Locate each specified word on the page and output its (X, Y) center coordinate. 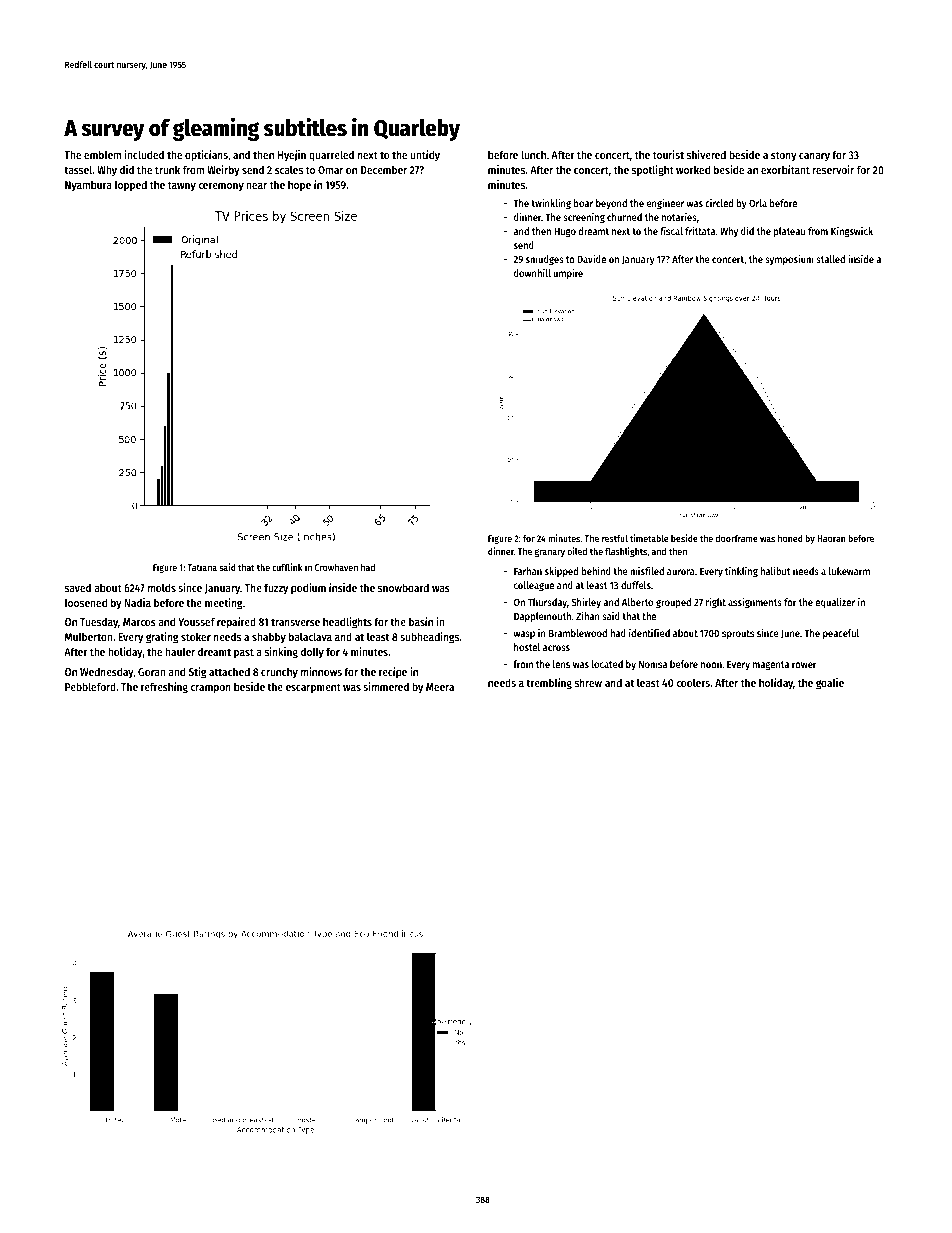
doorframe (736, 538)
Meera (440, 687)
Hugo (565, 232)
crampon (211, 689)
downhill (532, 273)
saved (78, 587)
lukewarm (849, 571)
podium (308, 589)
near (256, 186)
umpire (568, 274)
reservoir (833, 169)
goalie (830, 684)
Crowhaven (336, 567)
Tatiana (202, 567)
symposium (789, 260)
